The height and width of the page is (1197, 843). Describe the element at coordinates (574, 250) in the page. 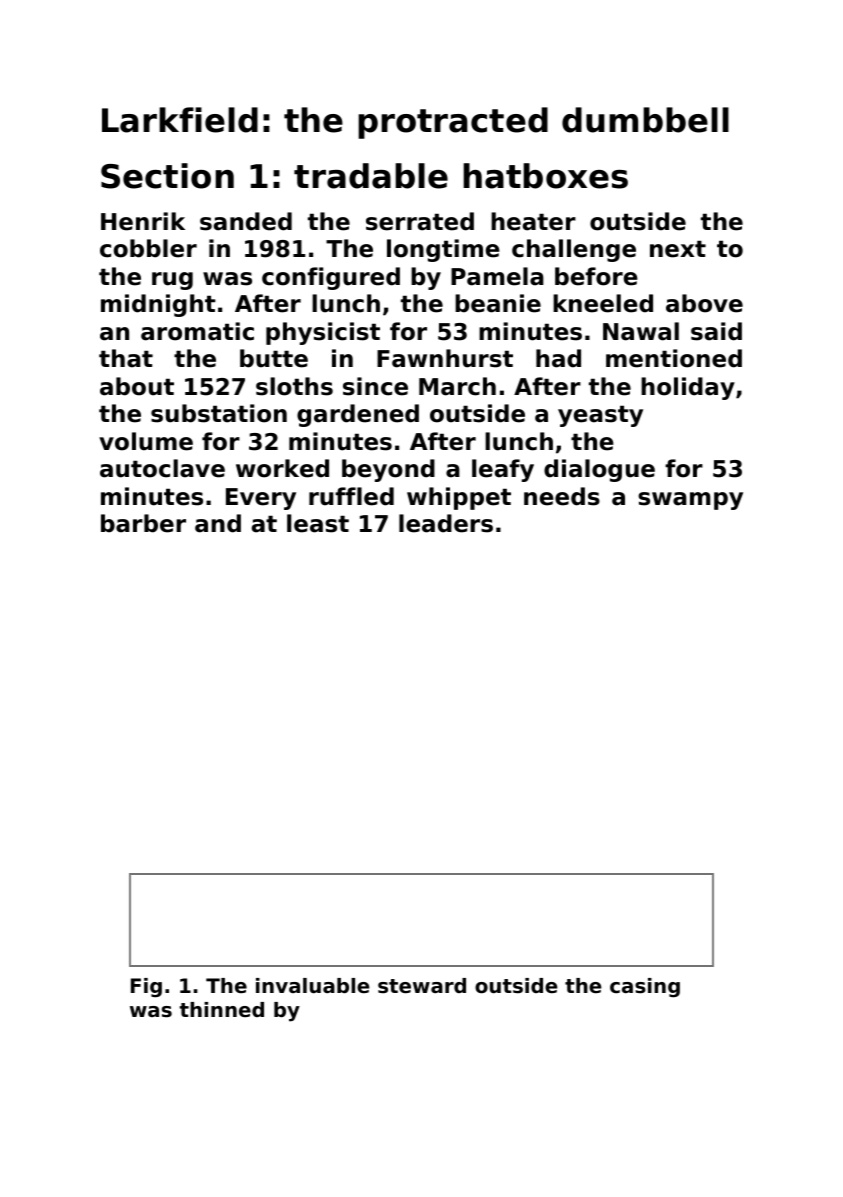

I see `challenge` at that location.
